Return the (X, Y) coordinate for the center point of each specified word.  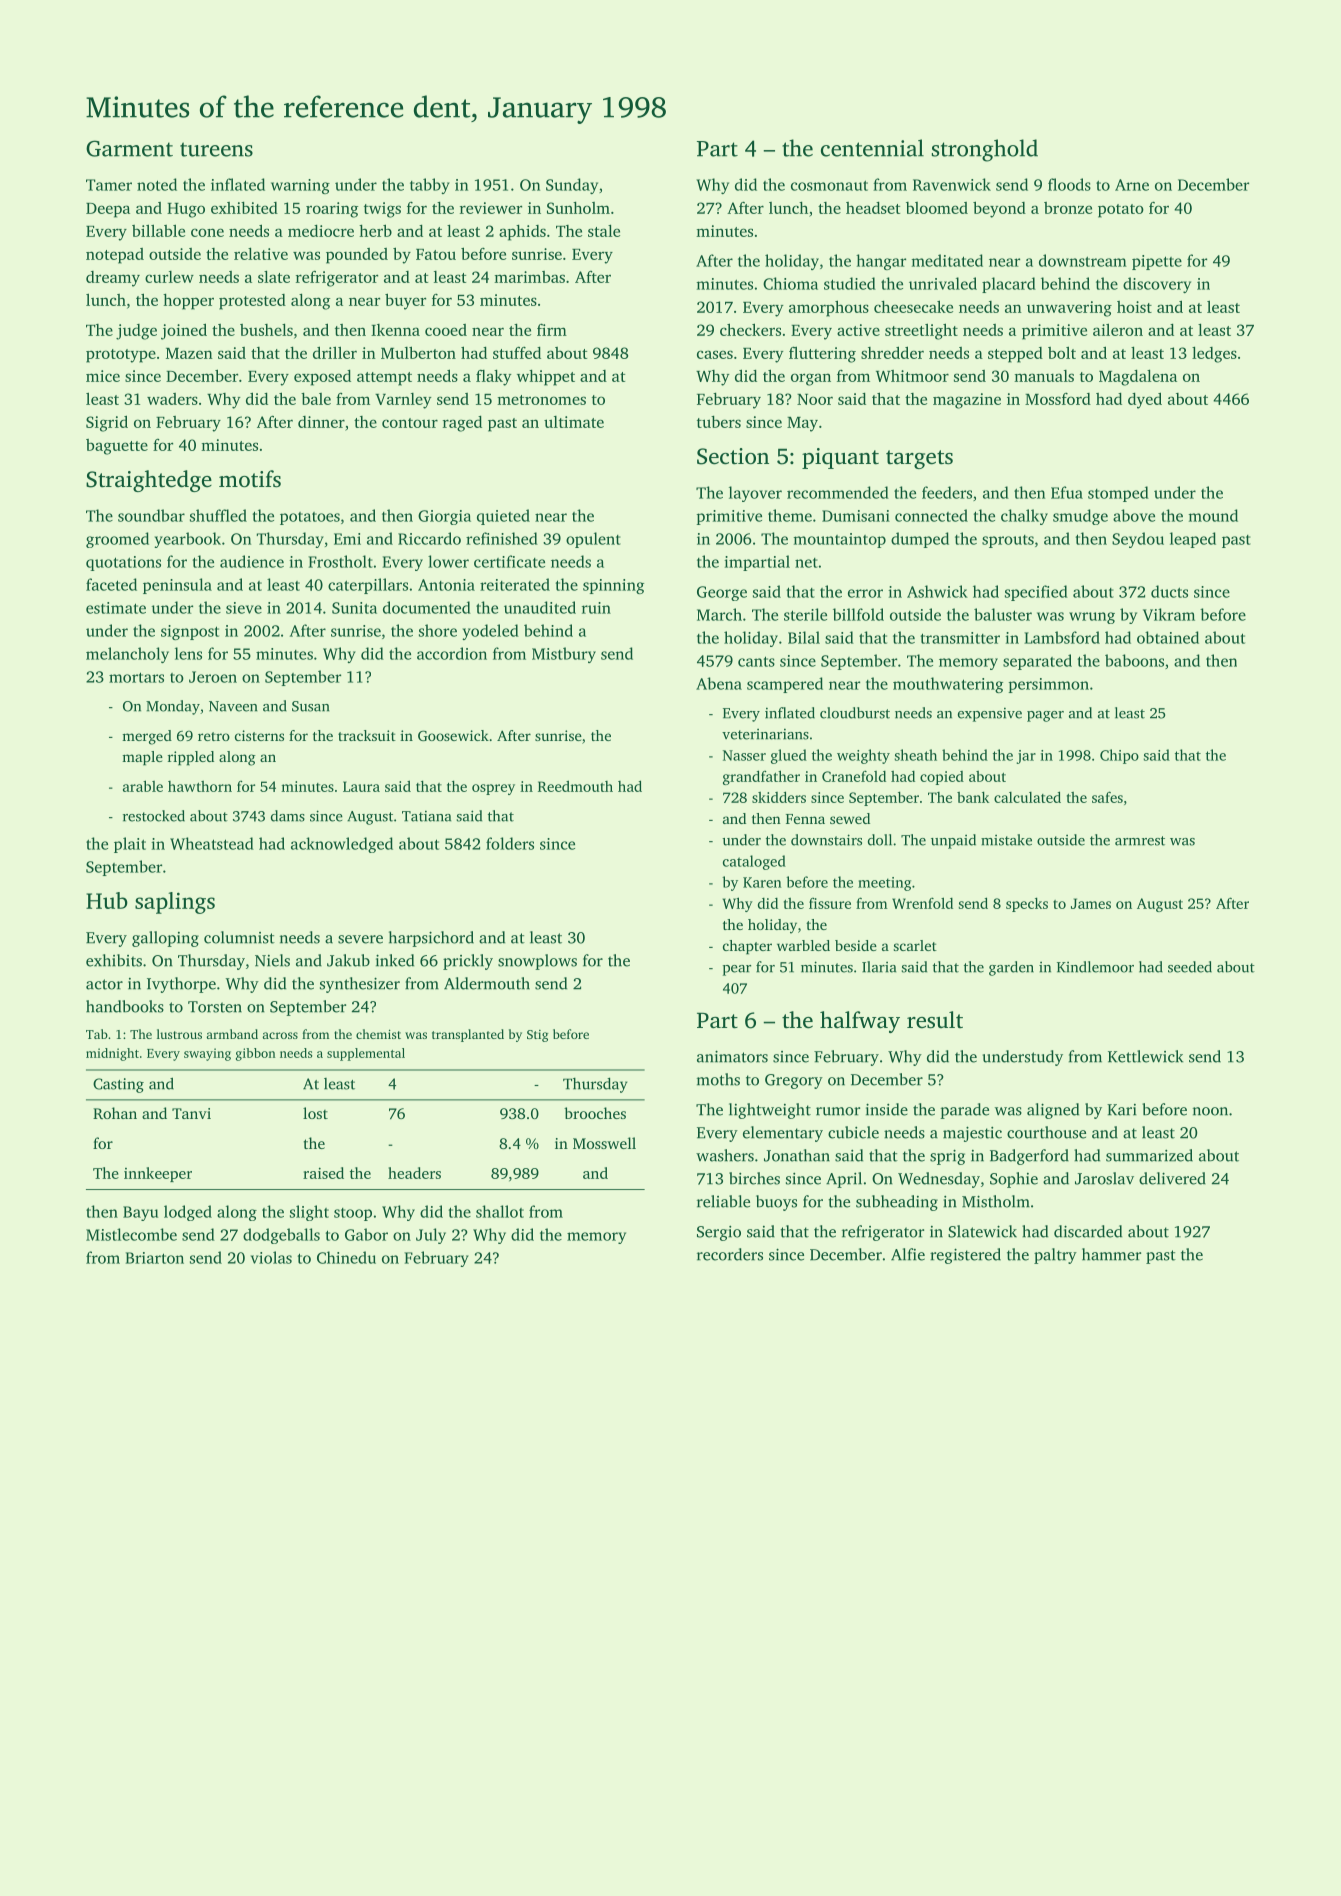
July (431, 1236)
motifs (250, 478)
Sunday (572, 186)
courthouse (1046, 1132)
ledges (1214, 355)
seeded (1190, 967)
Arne (1132, 185)
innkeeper (158, 1174)
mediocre (321, 231)
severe (360, 939)
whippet (546, 378)
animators (732, 1056)
